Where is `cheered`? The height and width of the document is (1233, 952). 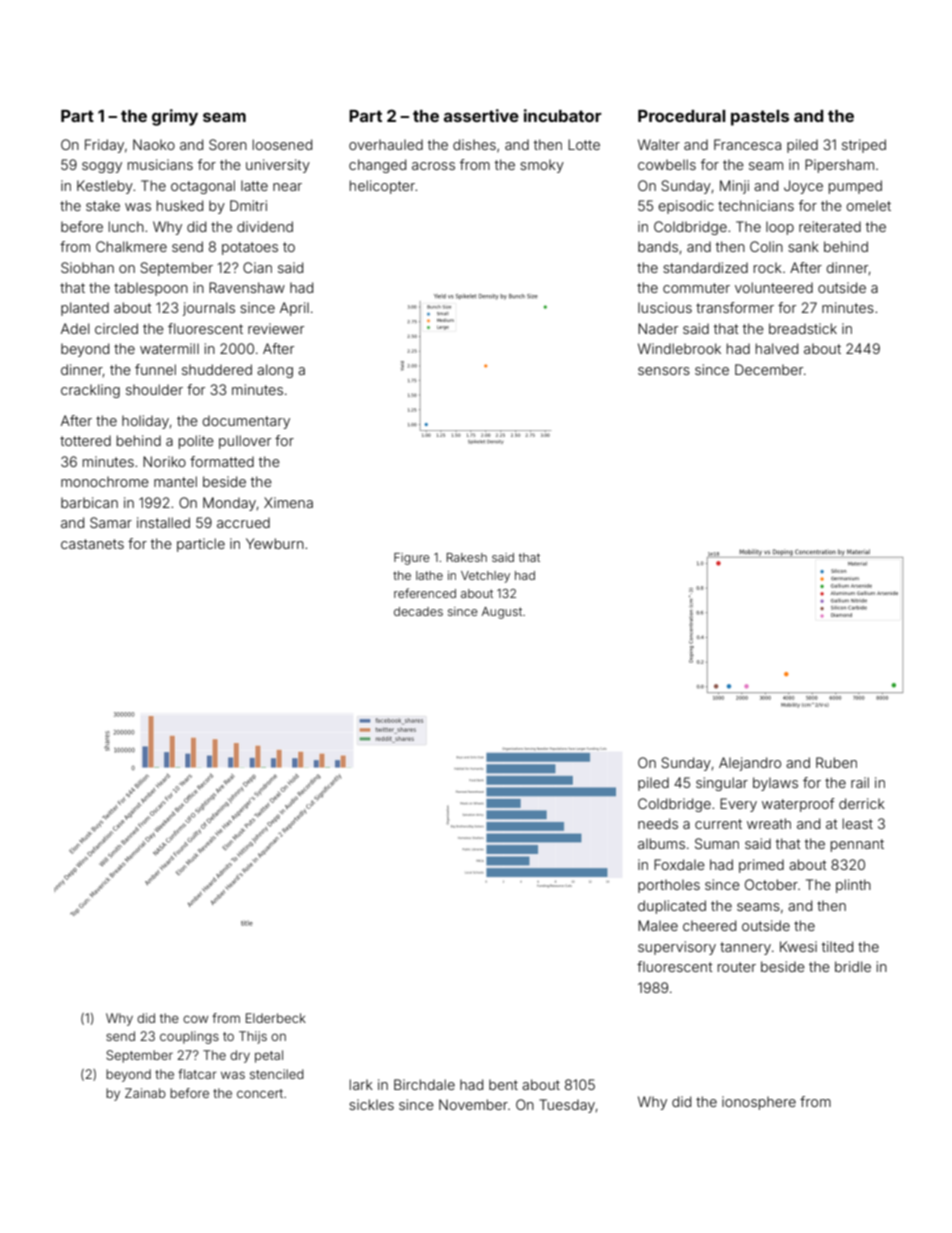
cheered is located at coordinates (709, 925).
